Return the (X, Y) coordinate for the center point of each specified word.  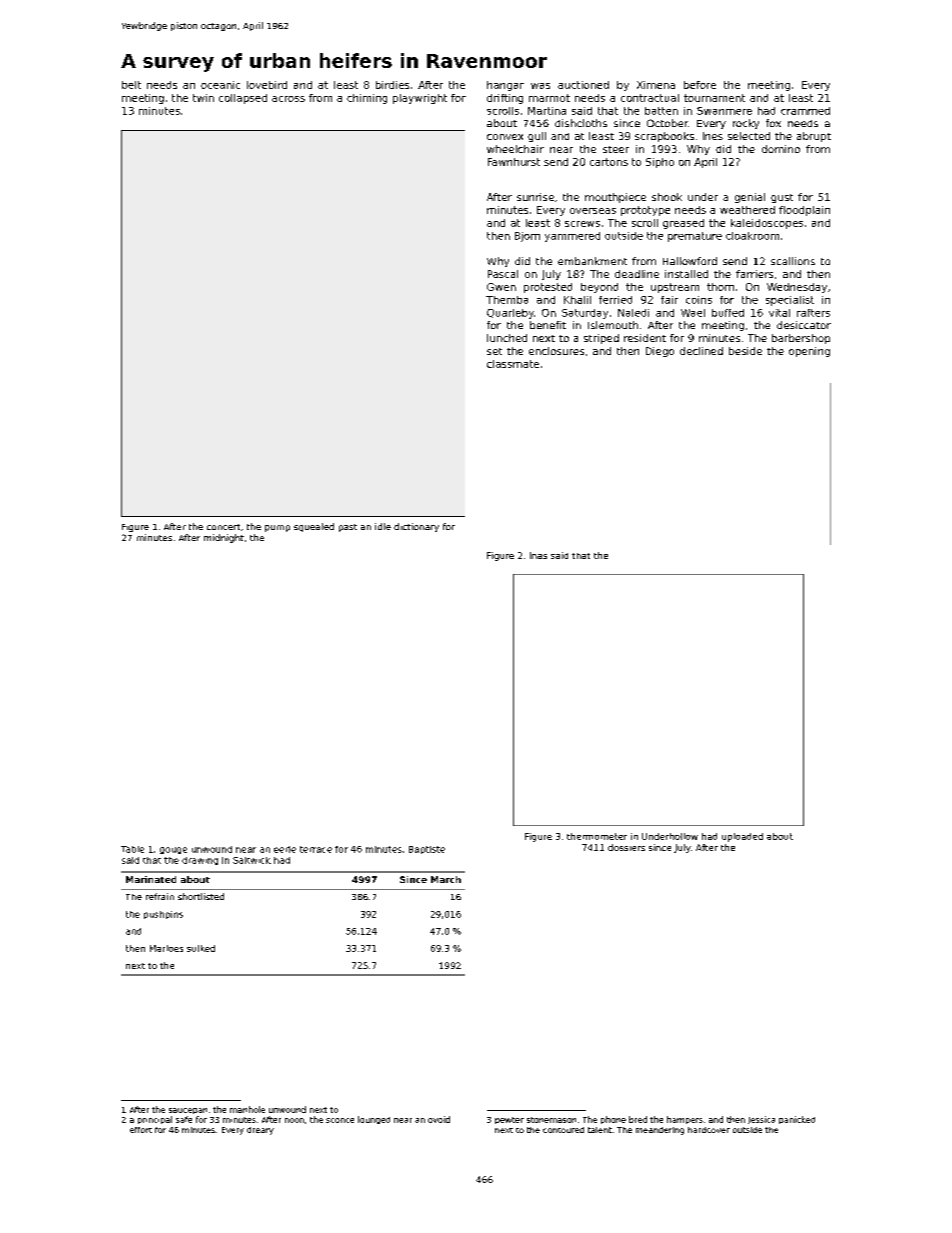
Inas (538, 555)
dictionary (416, 527)
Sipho (660, 163)
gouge (173, 850)
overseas (593, 211)
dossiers (626, 847)
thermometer (597, 836)
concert (223, 527)
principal (155, 1120)
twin (203, 98)
